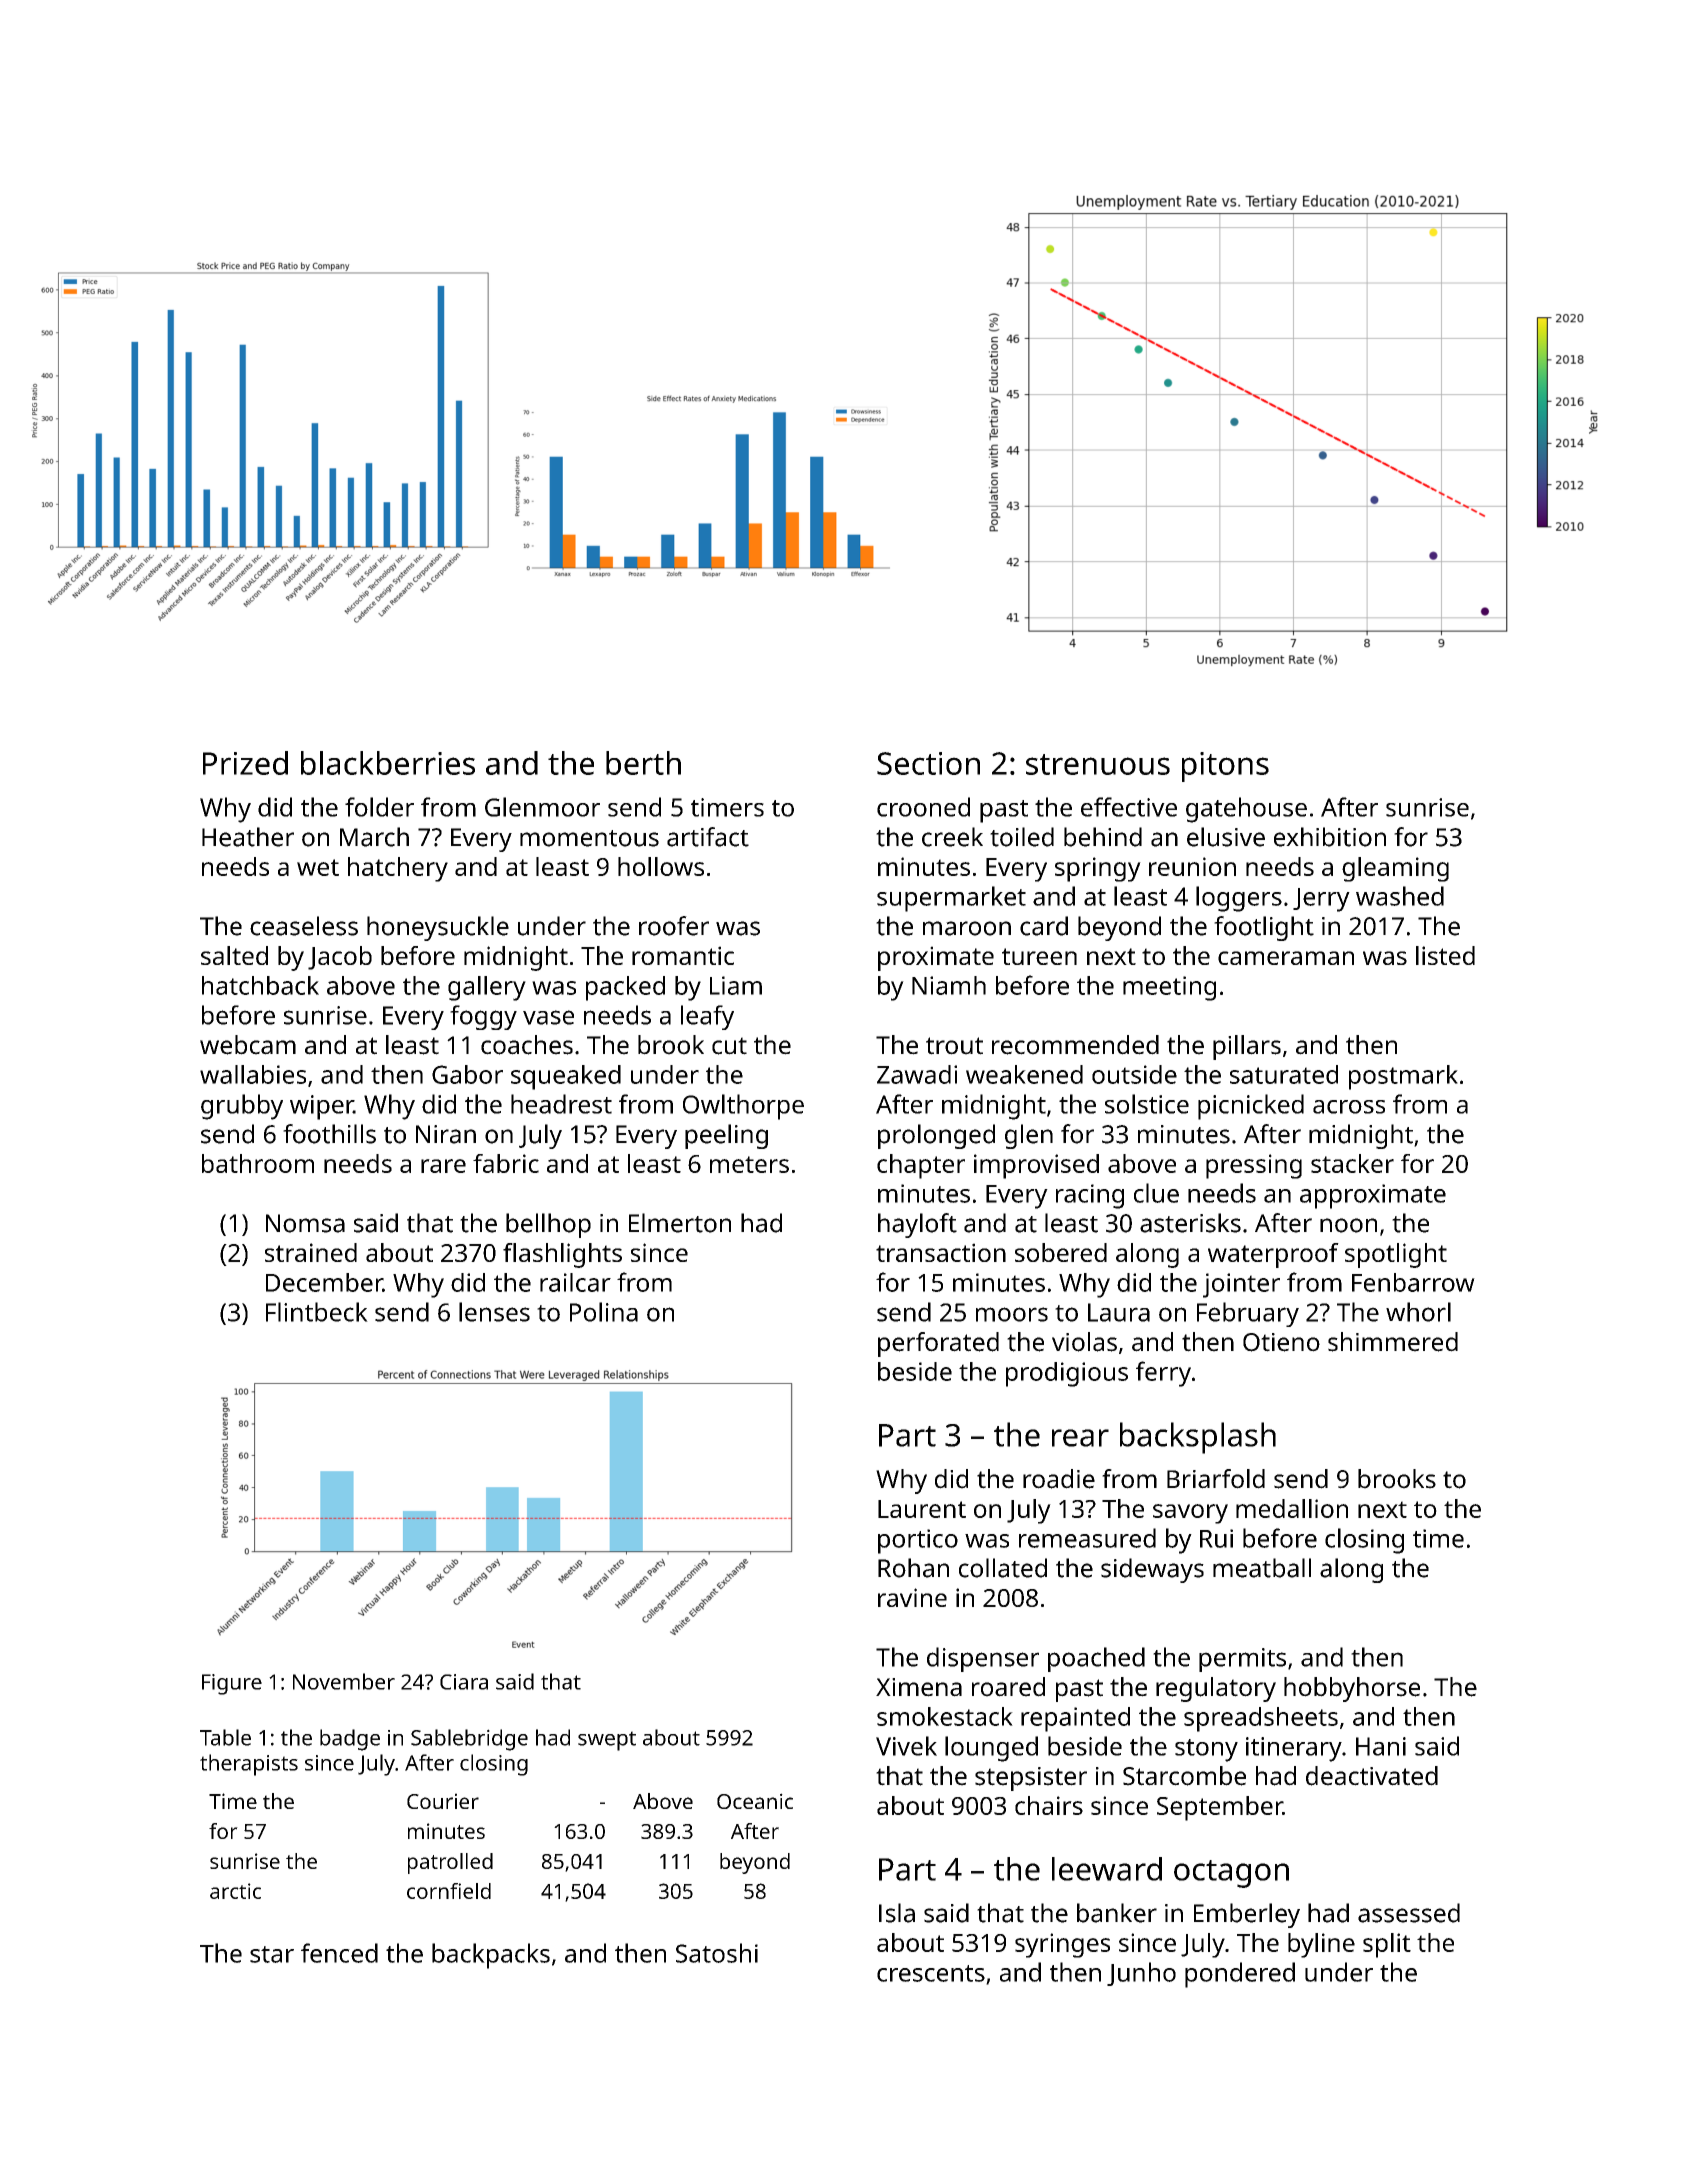 The height and width of the image is (2178, 1683). I want to click on pondered, so click(1240, 1975).
